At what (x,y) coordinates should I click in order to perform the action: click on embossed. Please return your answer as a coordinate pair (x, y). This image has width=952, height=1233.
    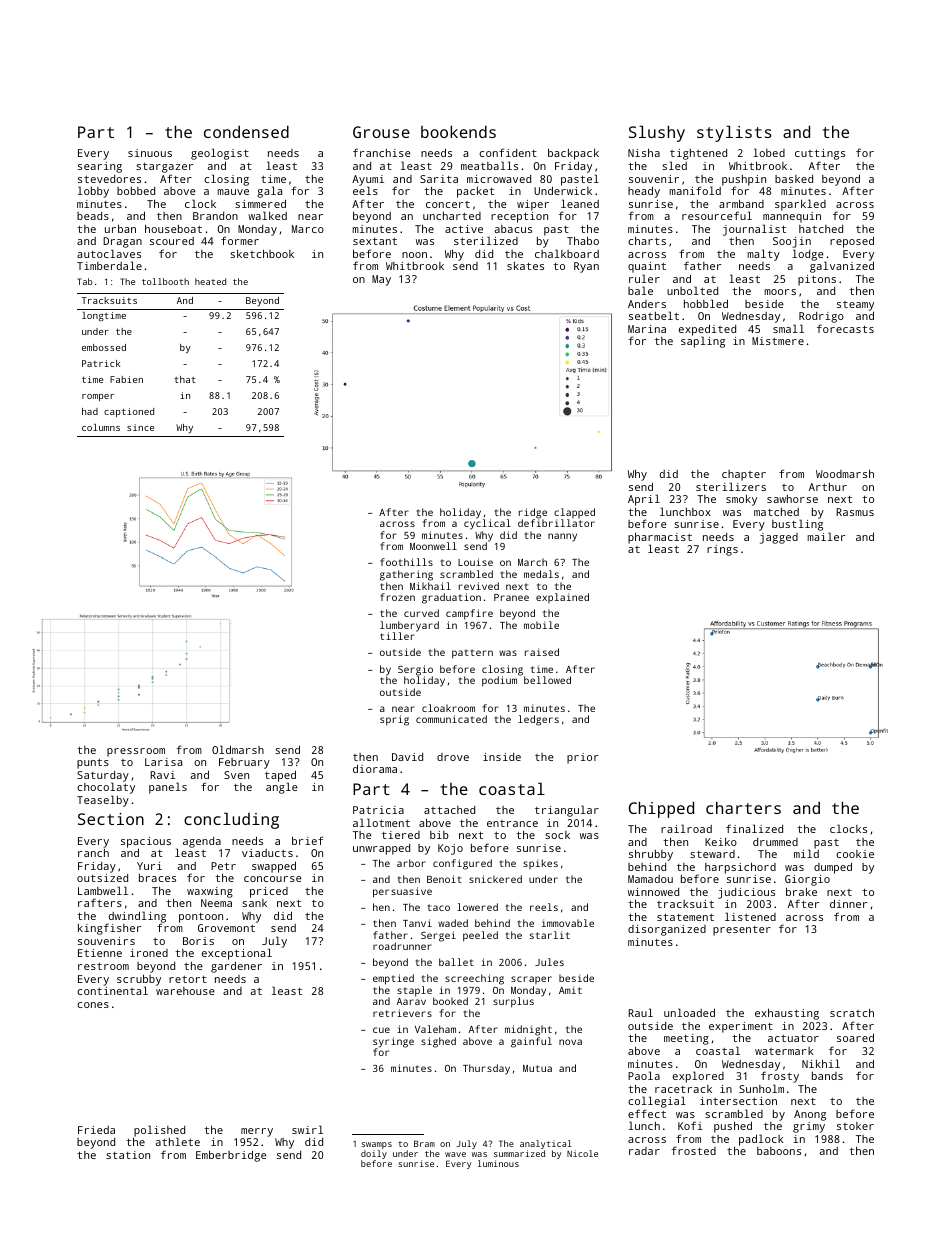
    Looking at the image, I should click on (104, 347).
